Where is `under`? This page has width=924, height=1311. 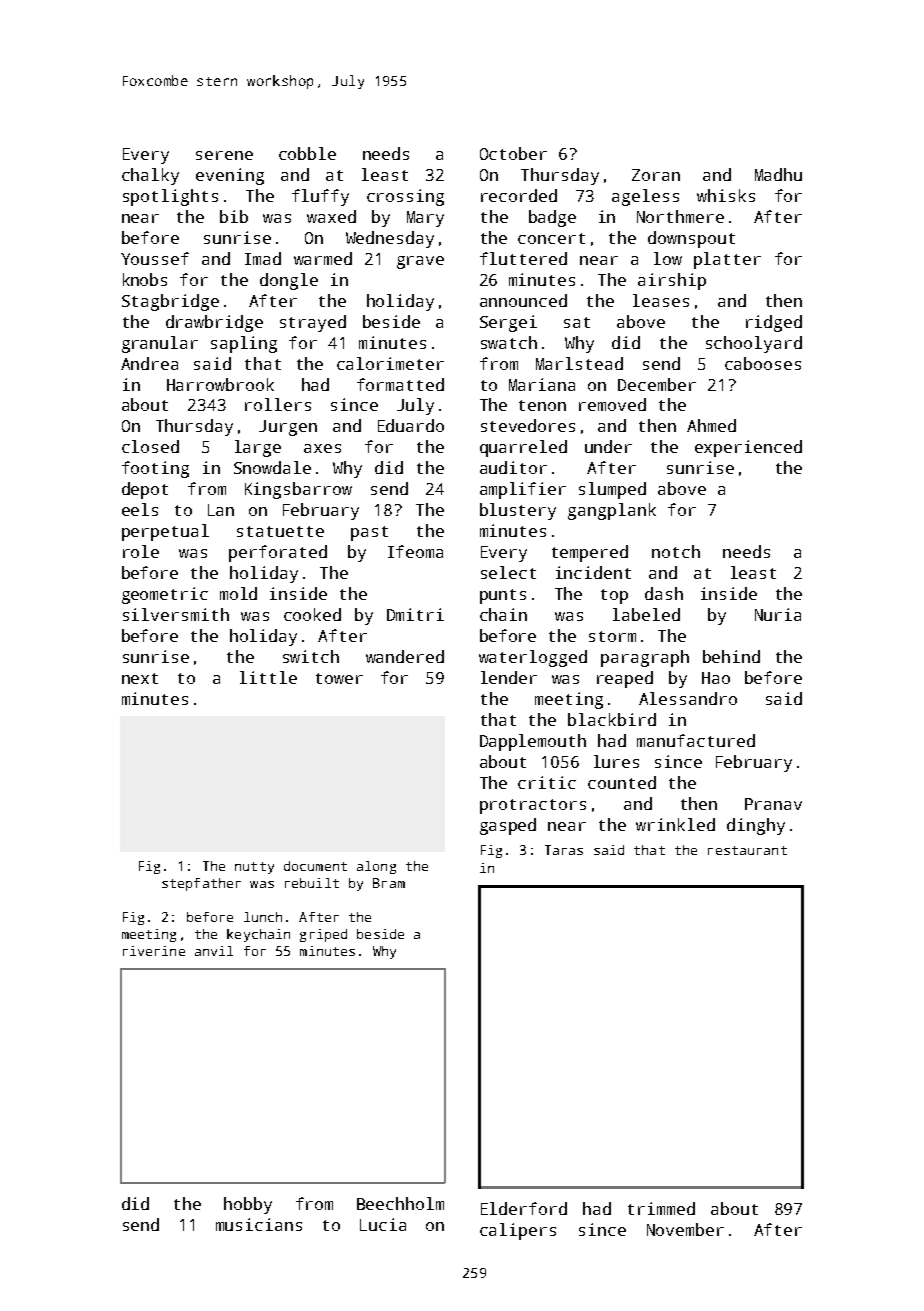
under is located at coordinates (608, 446).
